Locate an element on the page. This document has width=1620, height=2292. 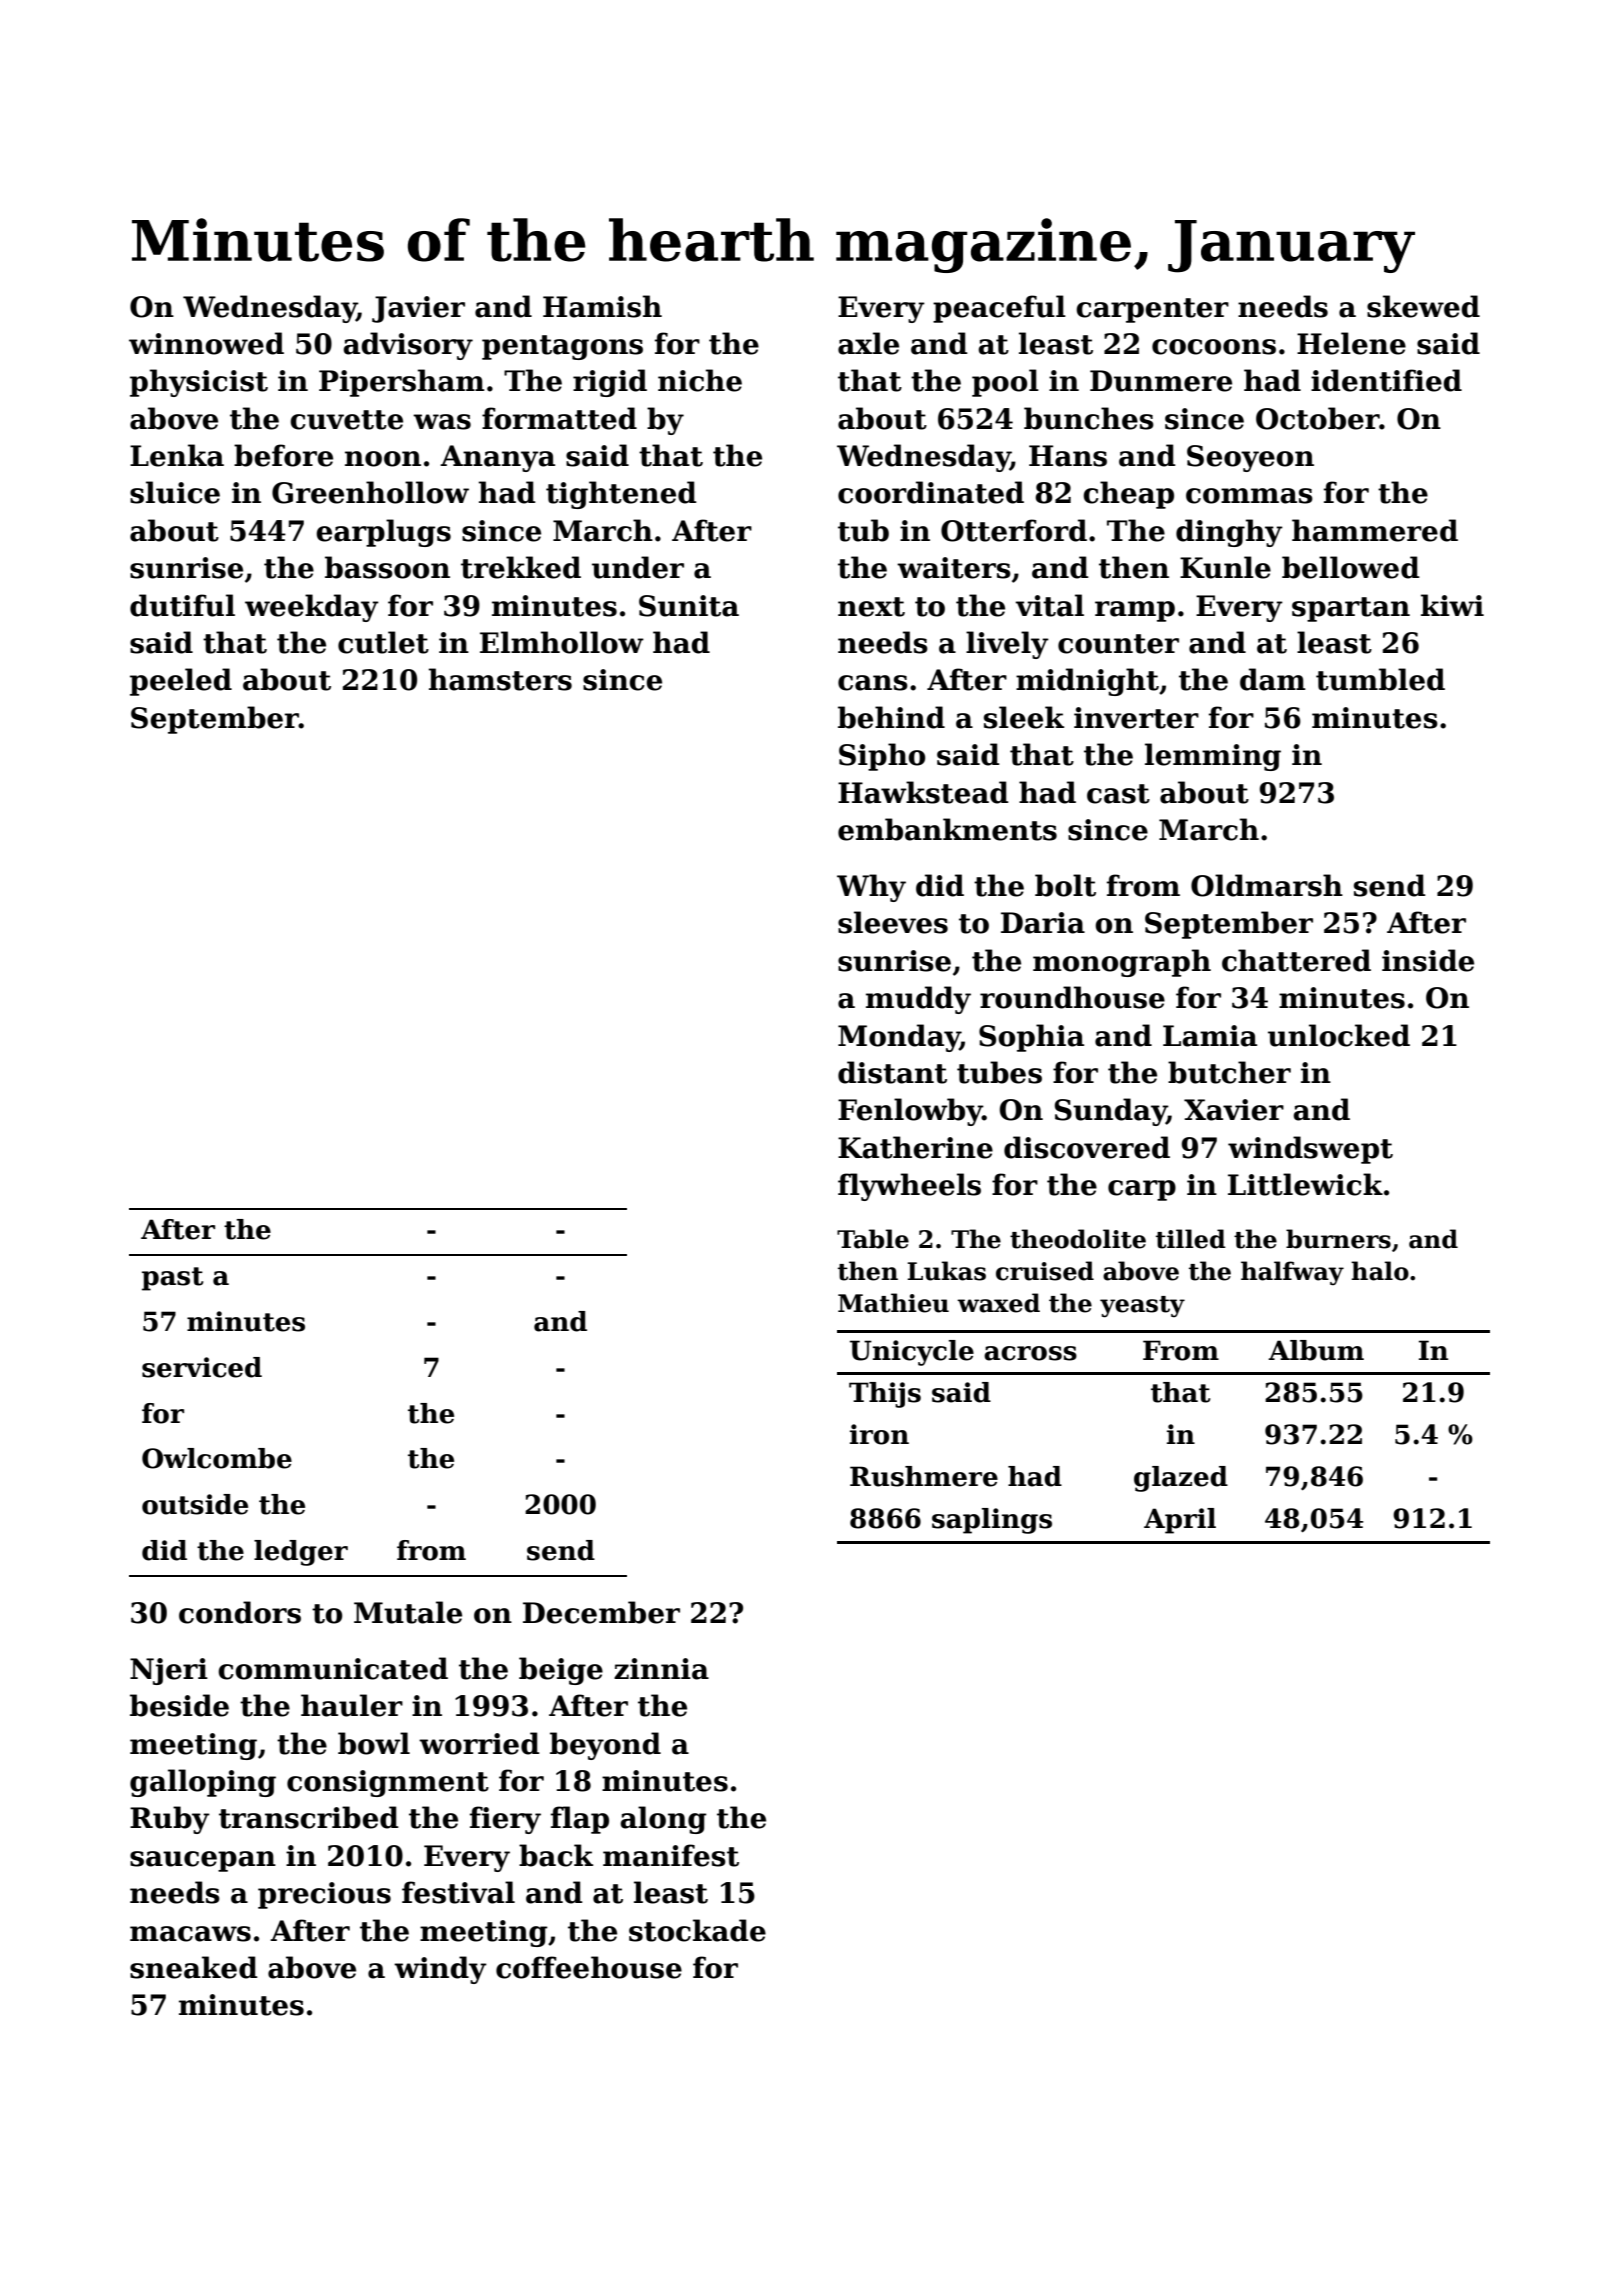
cuvette is located at coordinates (346, 420).
